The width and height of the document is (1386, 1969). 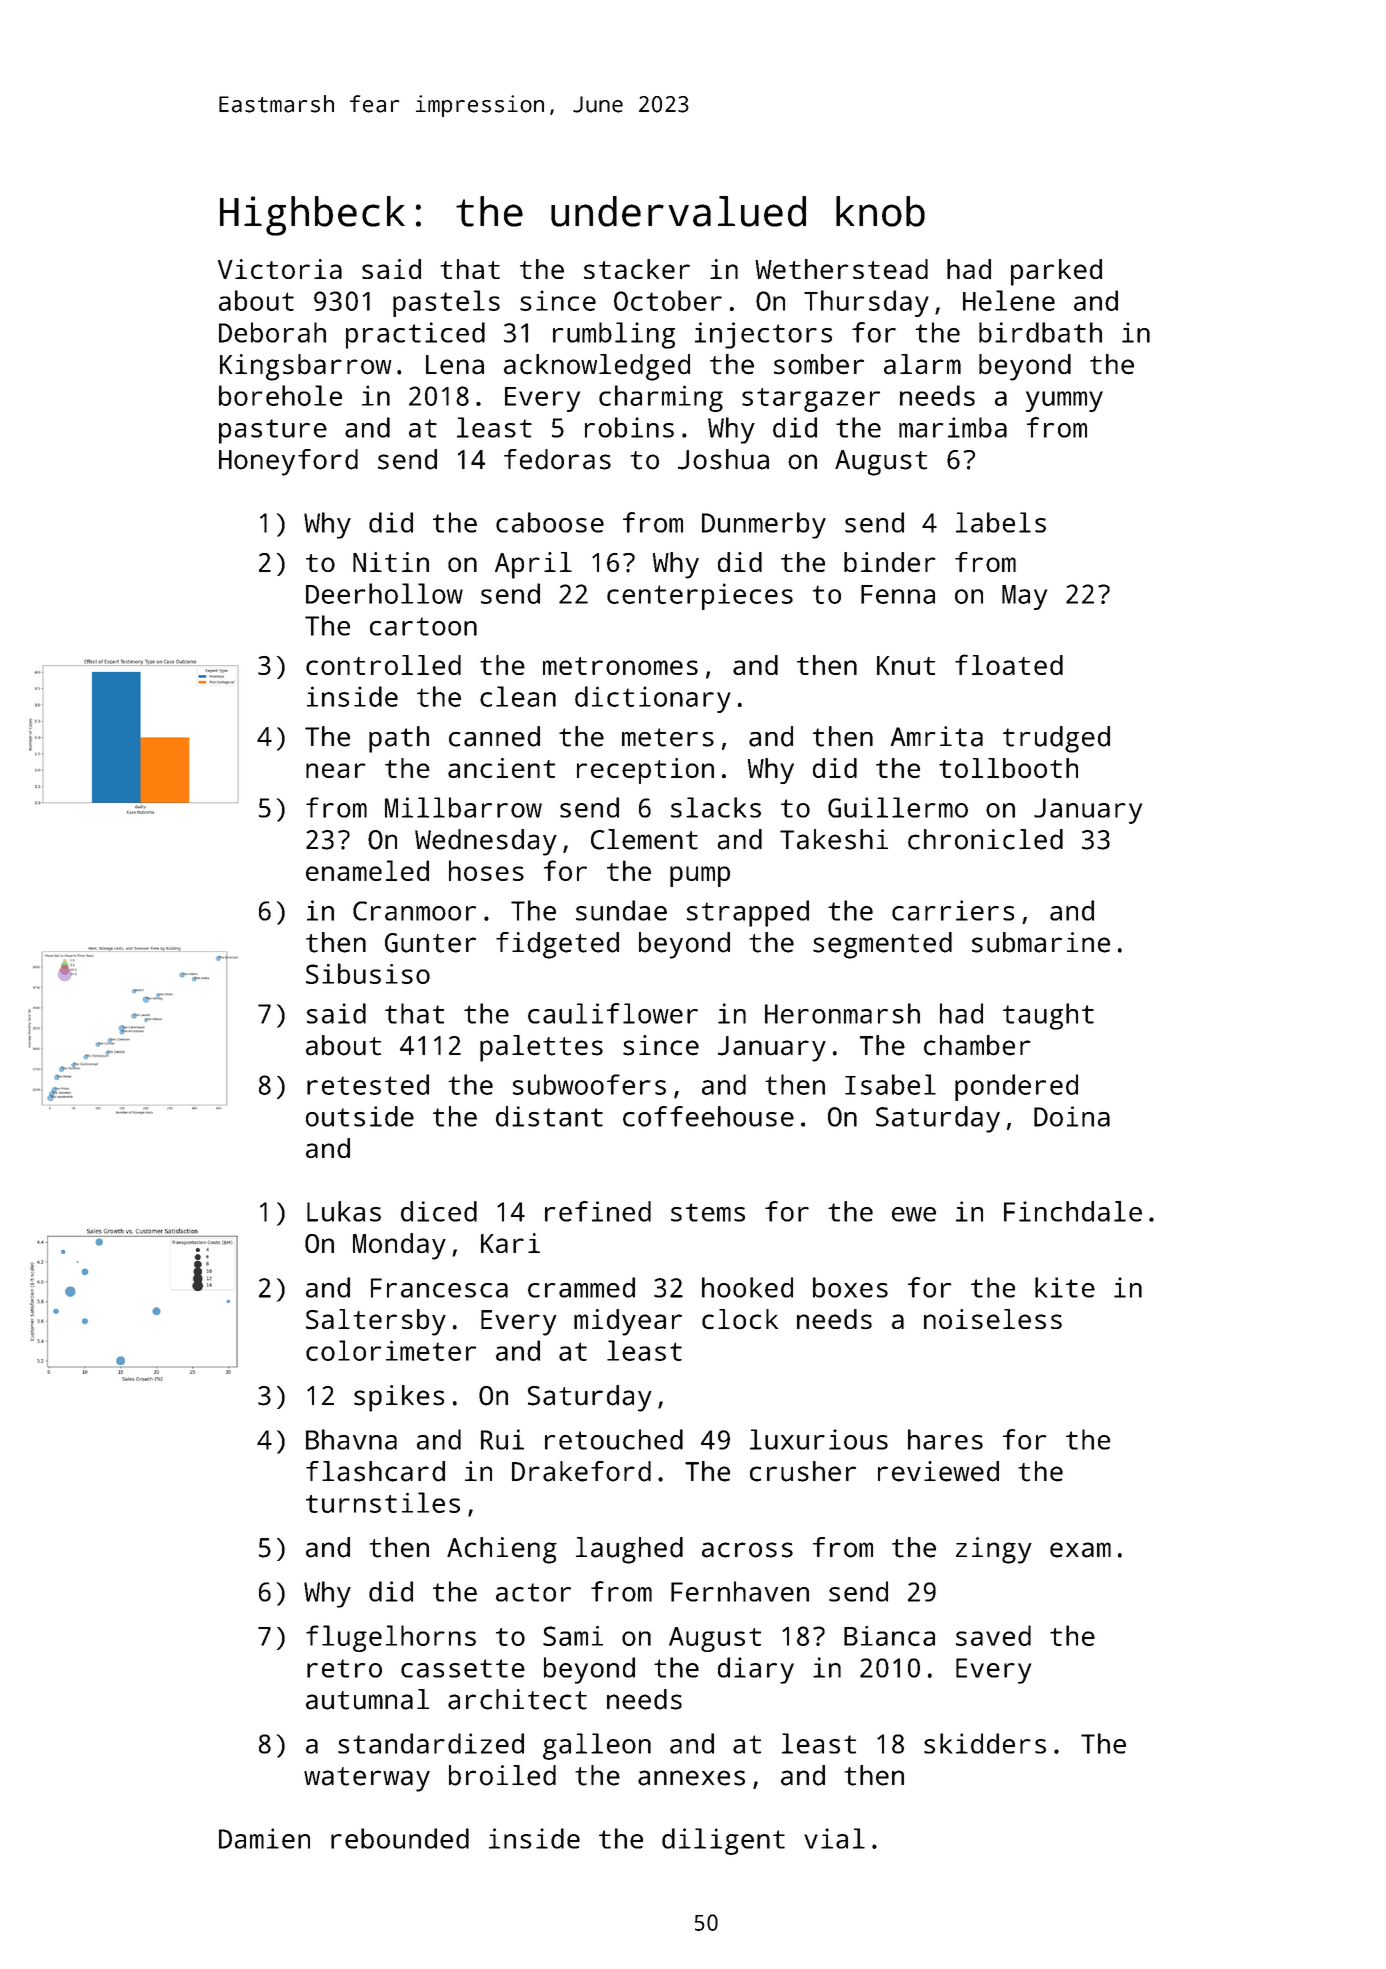 I want to click on parked, so click(x=1056, y=272).
